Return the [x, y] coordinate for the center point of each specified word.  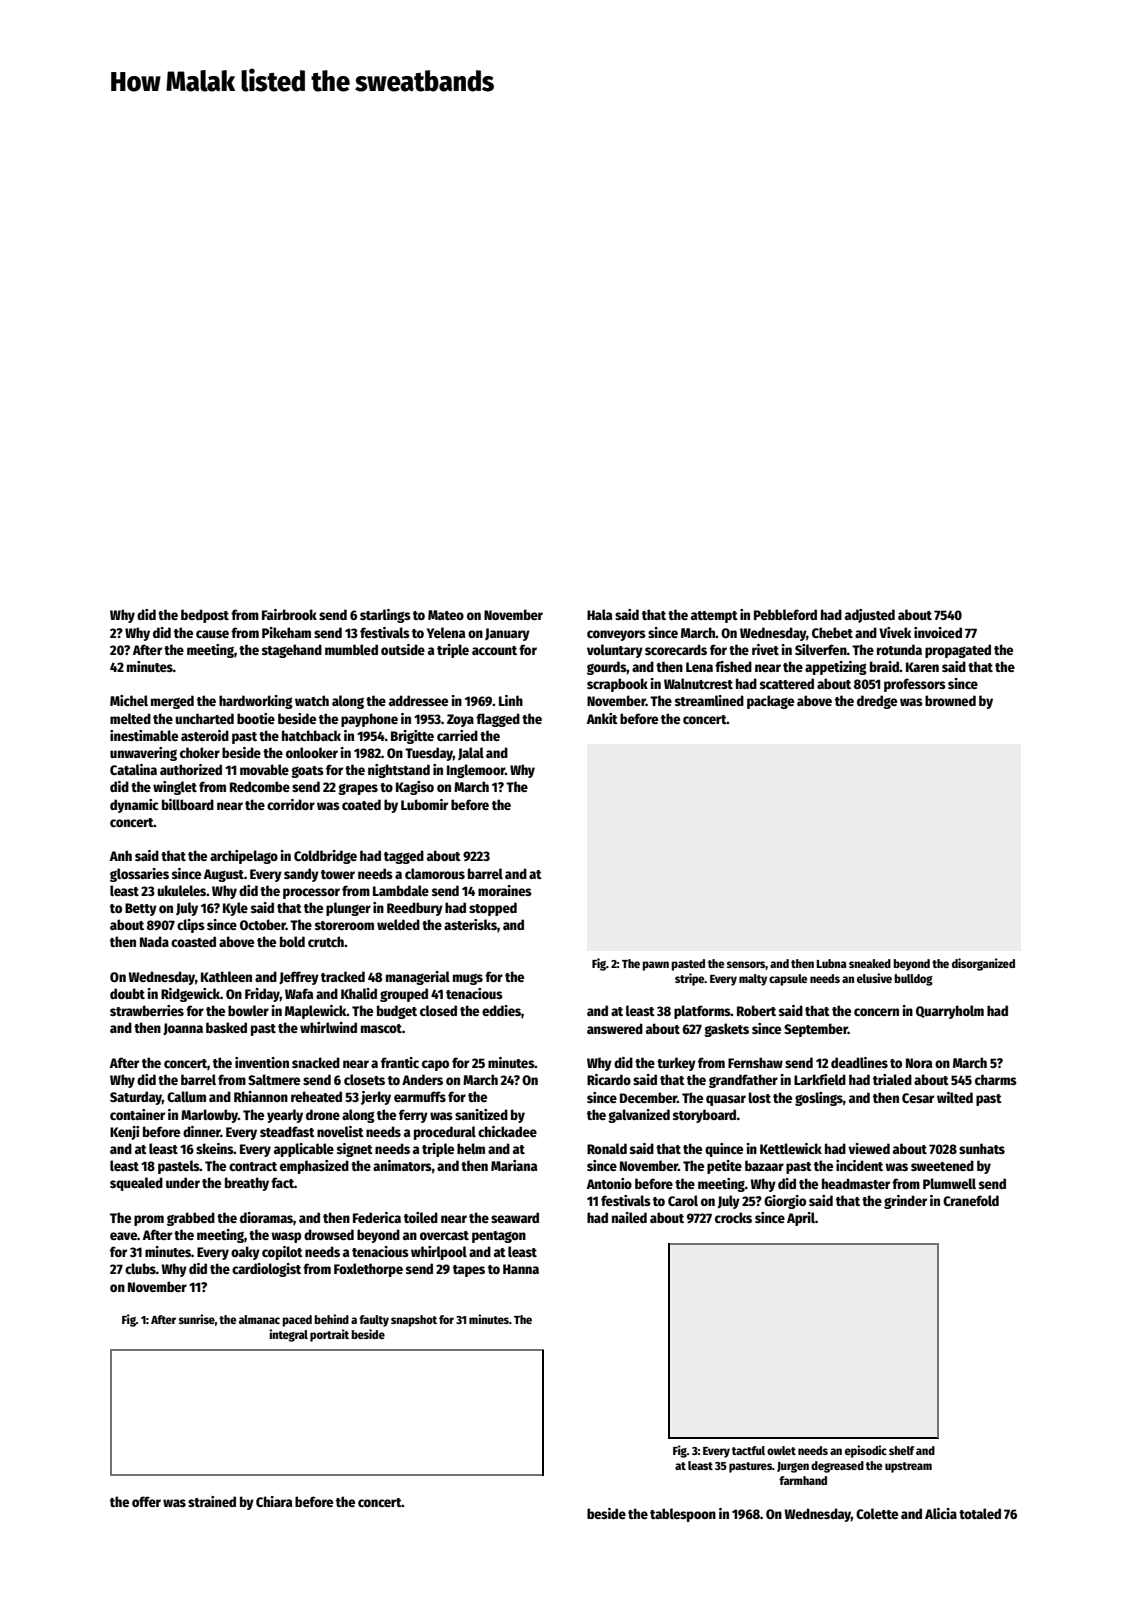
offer [146, 1501]
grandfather [743, 1081]
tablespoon [683, 1515]
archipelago [244, 857]
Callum [186, 1096]
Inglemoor [476, 771]
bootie [256, 718]
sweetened [942, 1165]
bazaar [764, 1165]
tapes [469, 1271]
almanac [259, 1319]
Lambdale [401, 890]
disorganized [983, 964]
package [770, 702]
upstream [908, 1467]
